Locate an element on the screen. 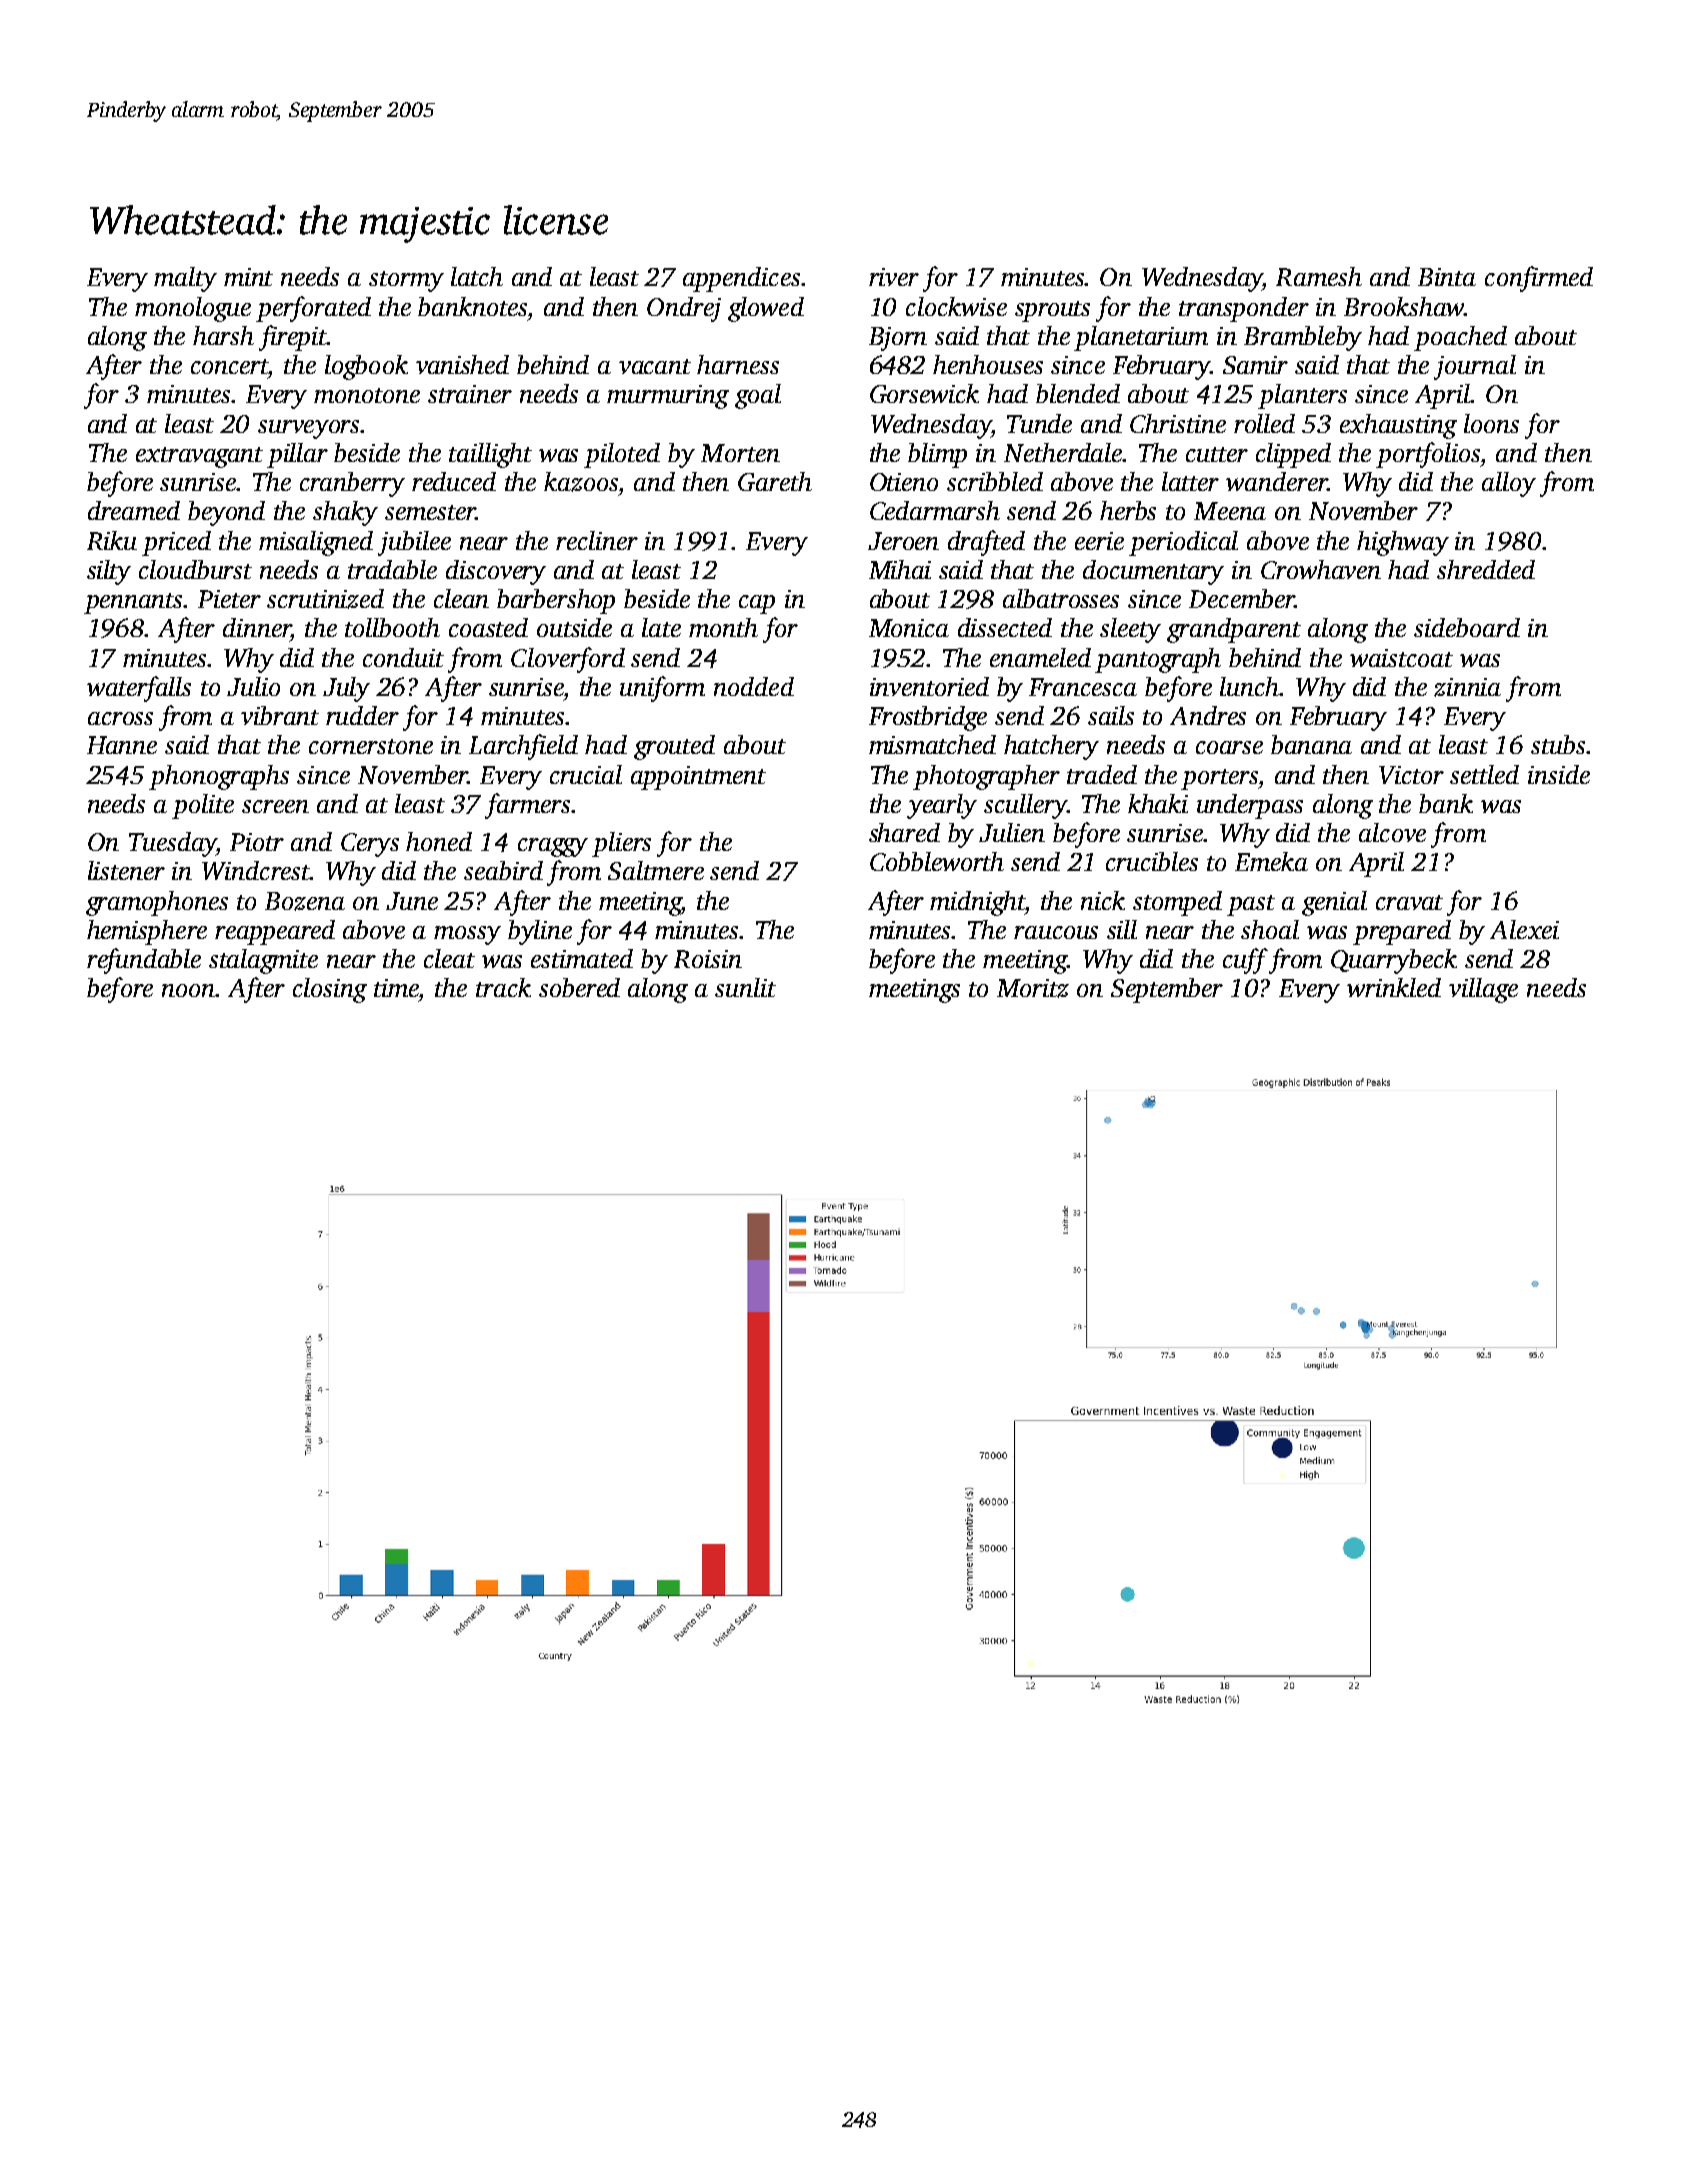  stubs is located at coordinates (1558, 744).
